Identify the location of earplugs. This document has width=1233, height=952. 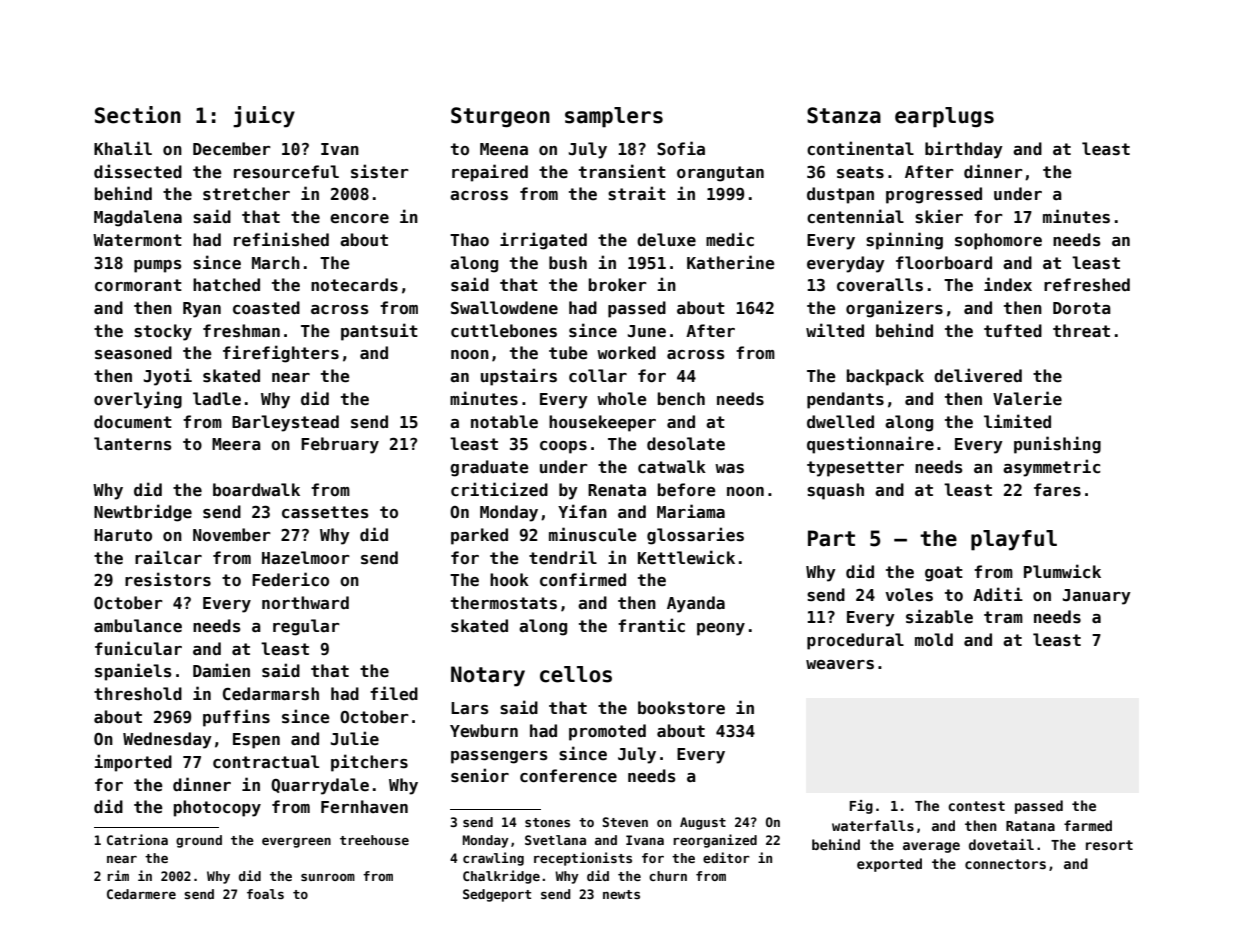
(944, 117).
